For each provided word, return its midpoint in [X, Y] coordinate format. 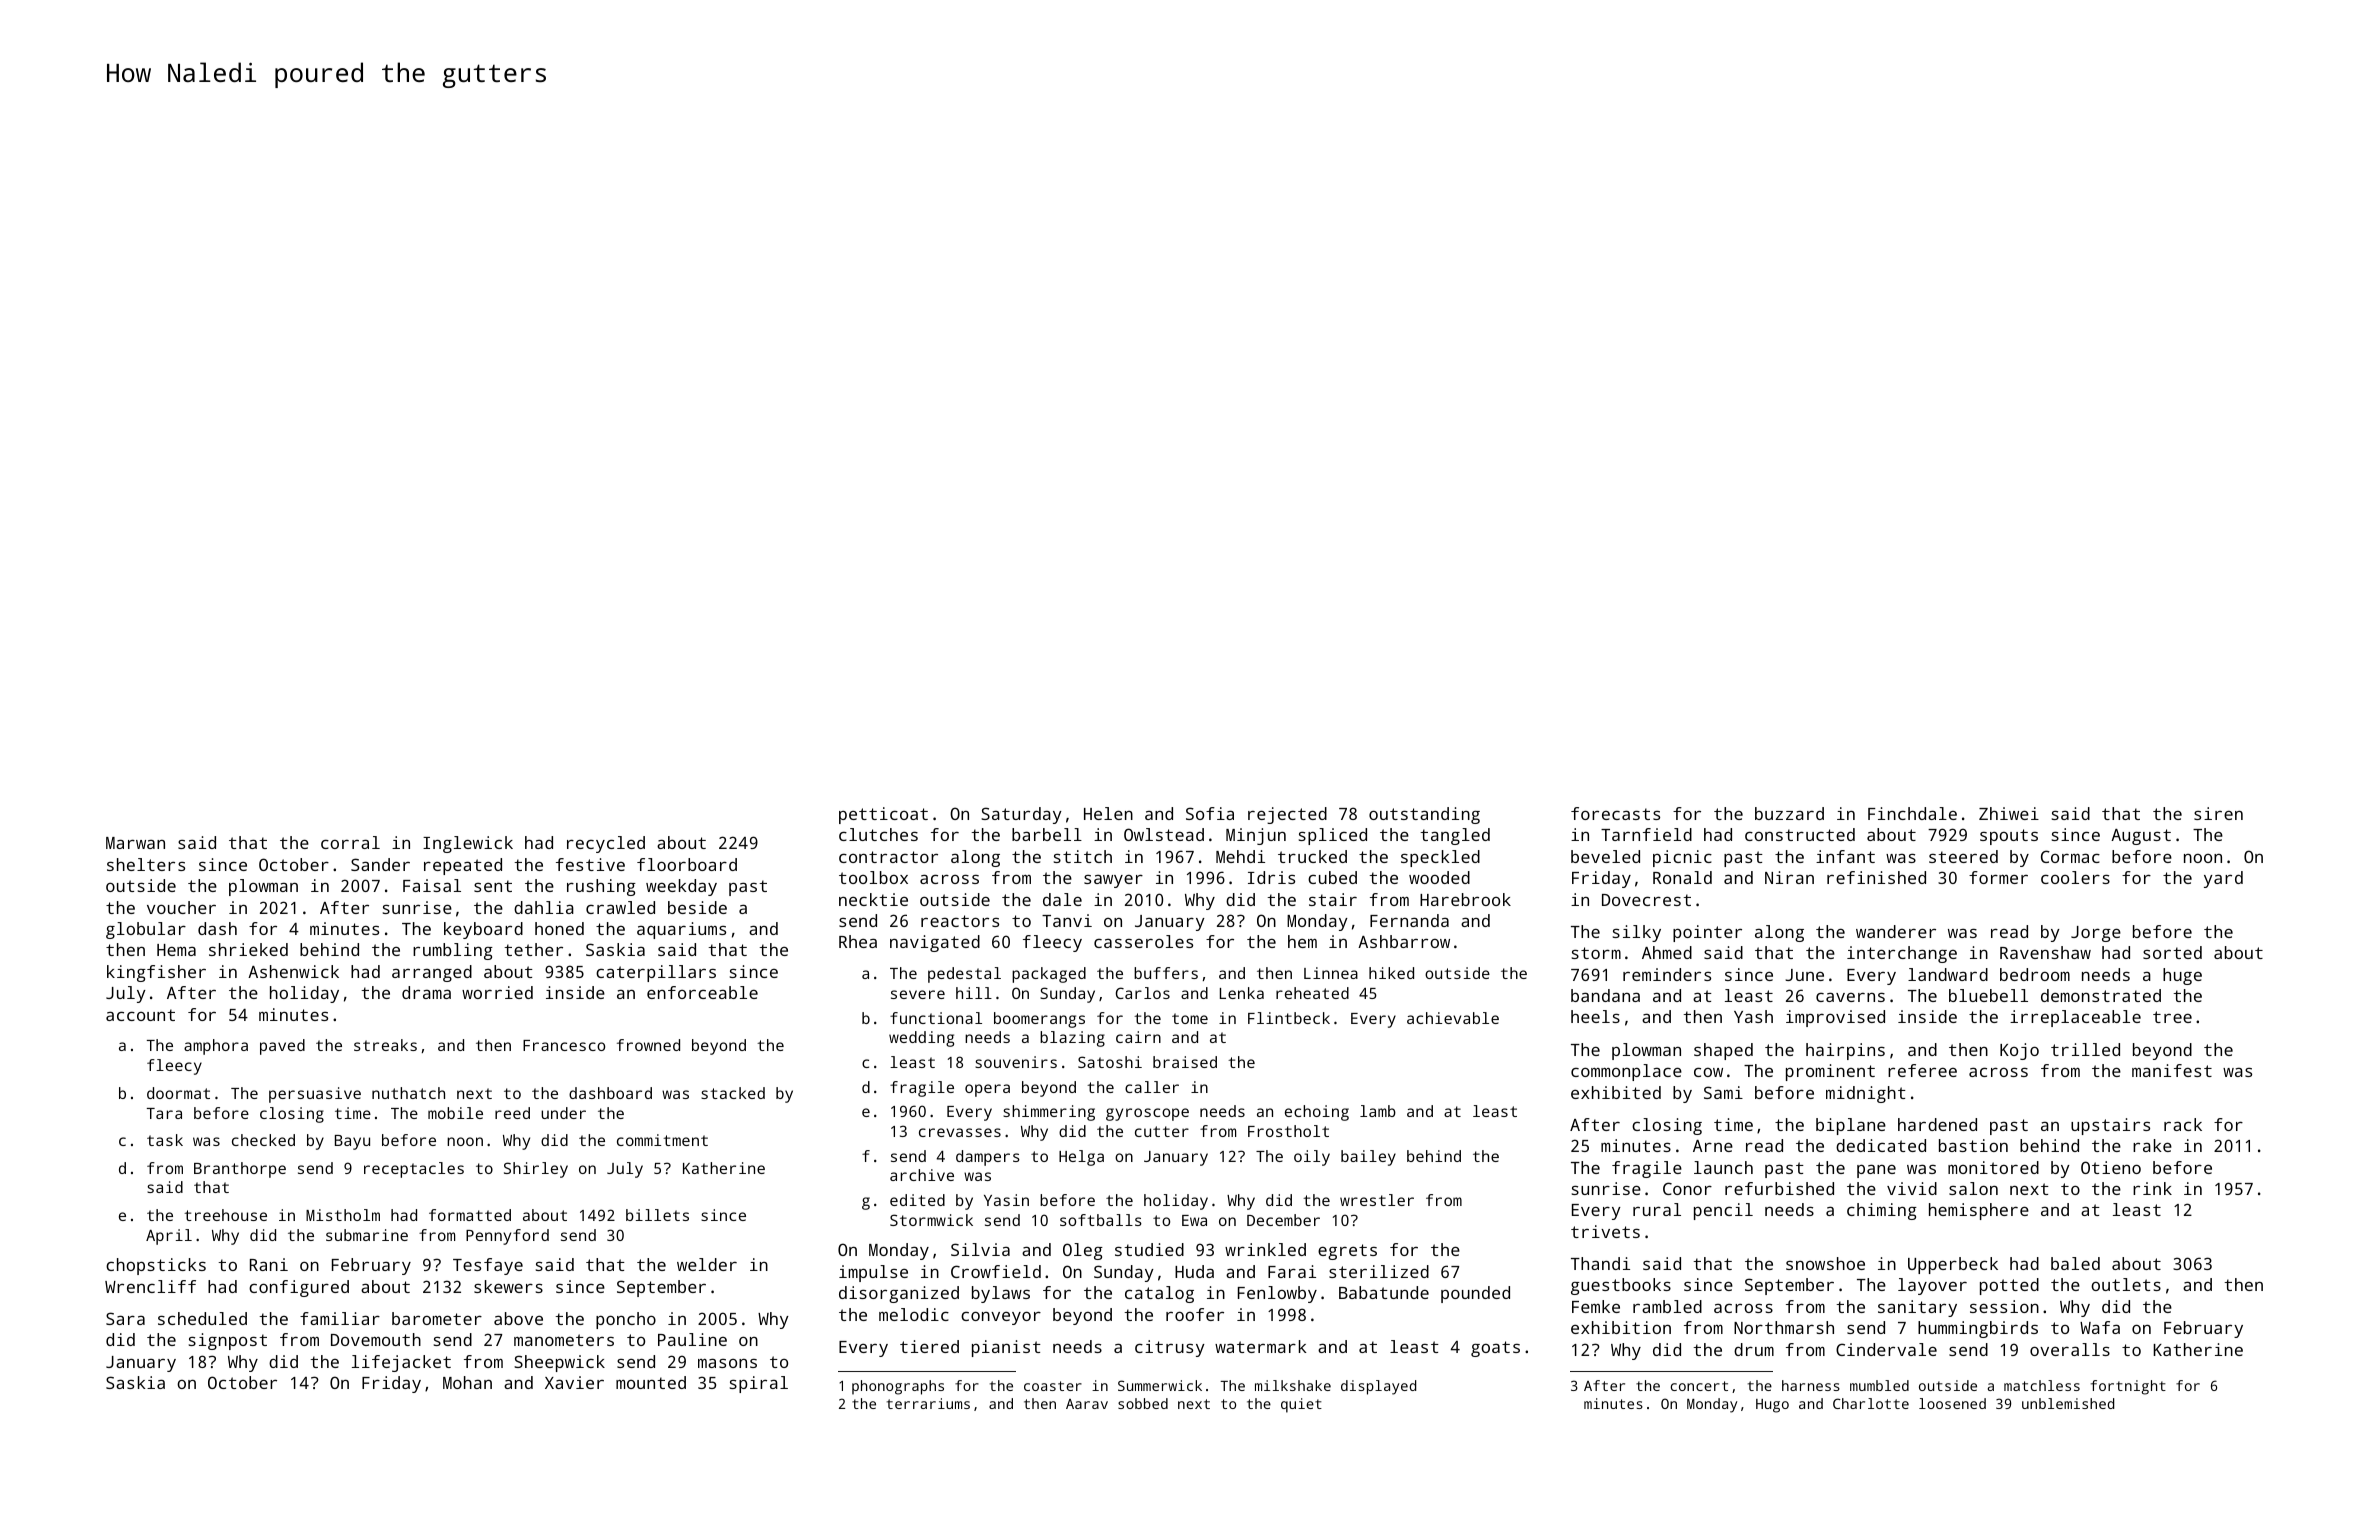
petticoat [883, 815]
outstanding [1424, 815]
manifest [2172, 1070]
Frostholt [1288, 1131]
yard [2223, 879]
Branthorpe [240, 1170]
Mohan [467, 1382]
